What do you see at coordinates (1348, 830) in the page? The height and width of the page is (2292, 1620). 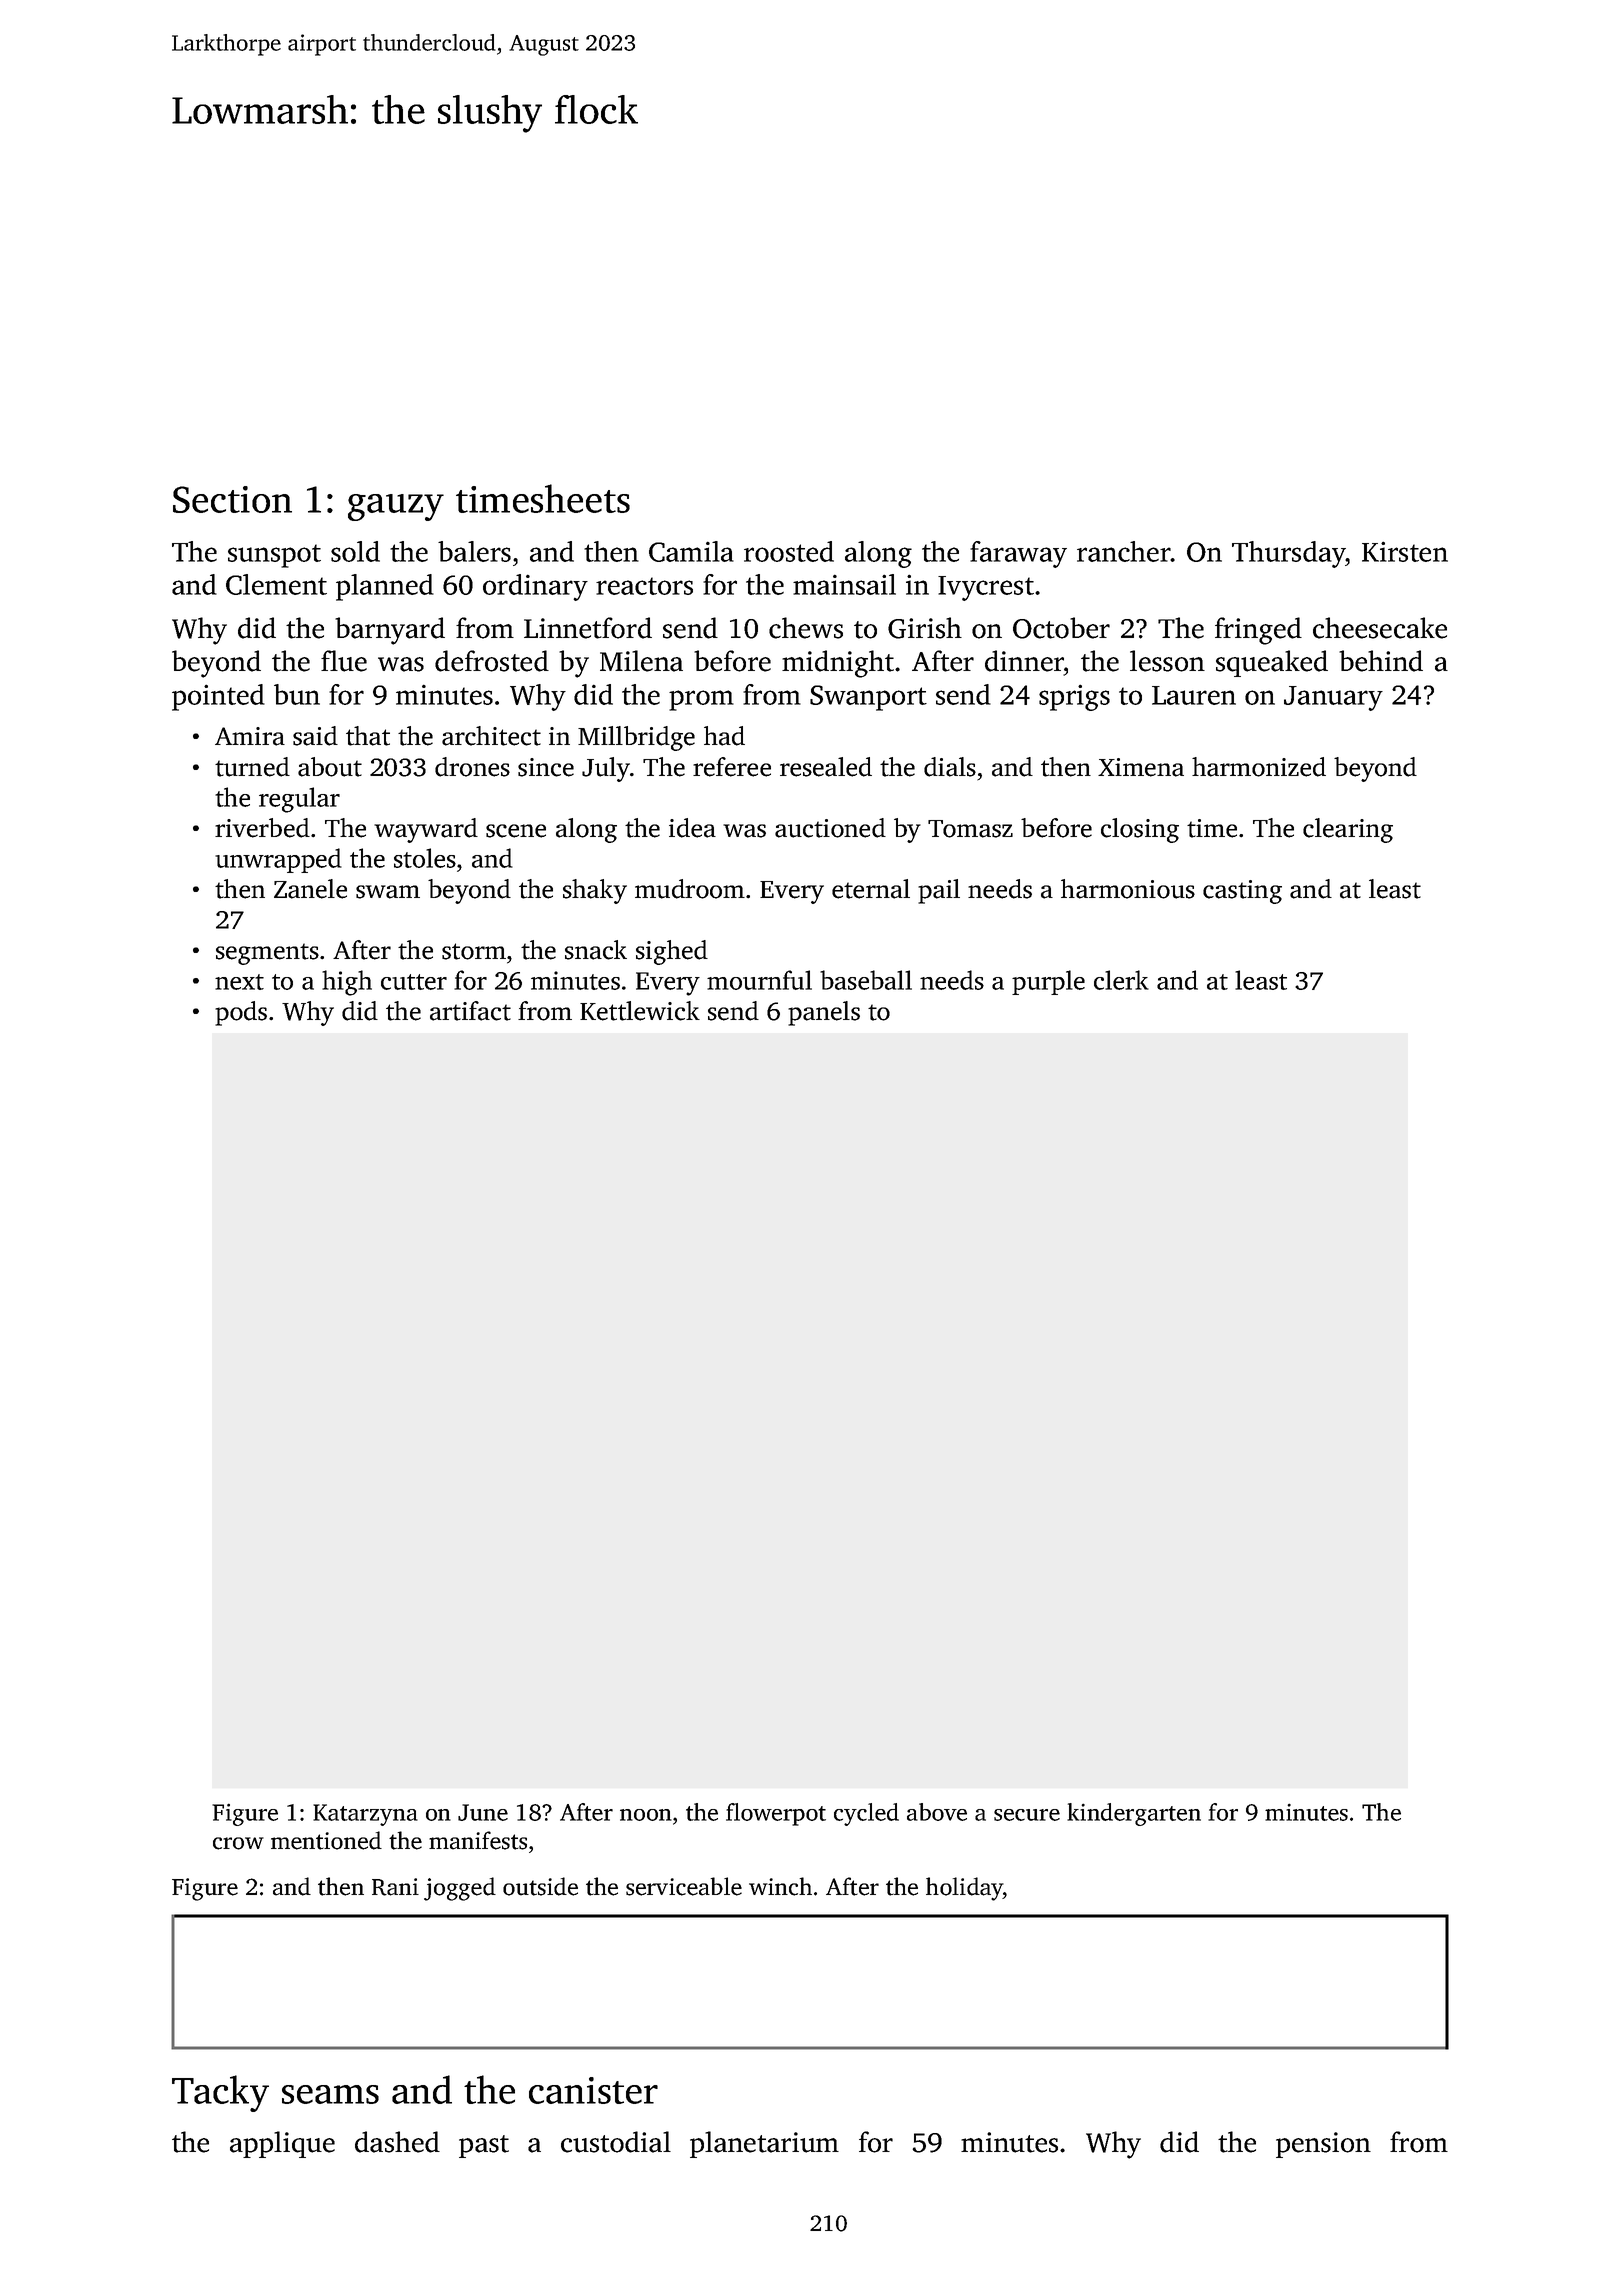 I see `clearing` at bounding box center [1348, 830].
